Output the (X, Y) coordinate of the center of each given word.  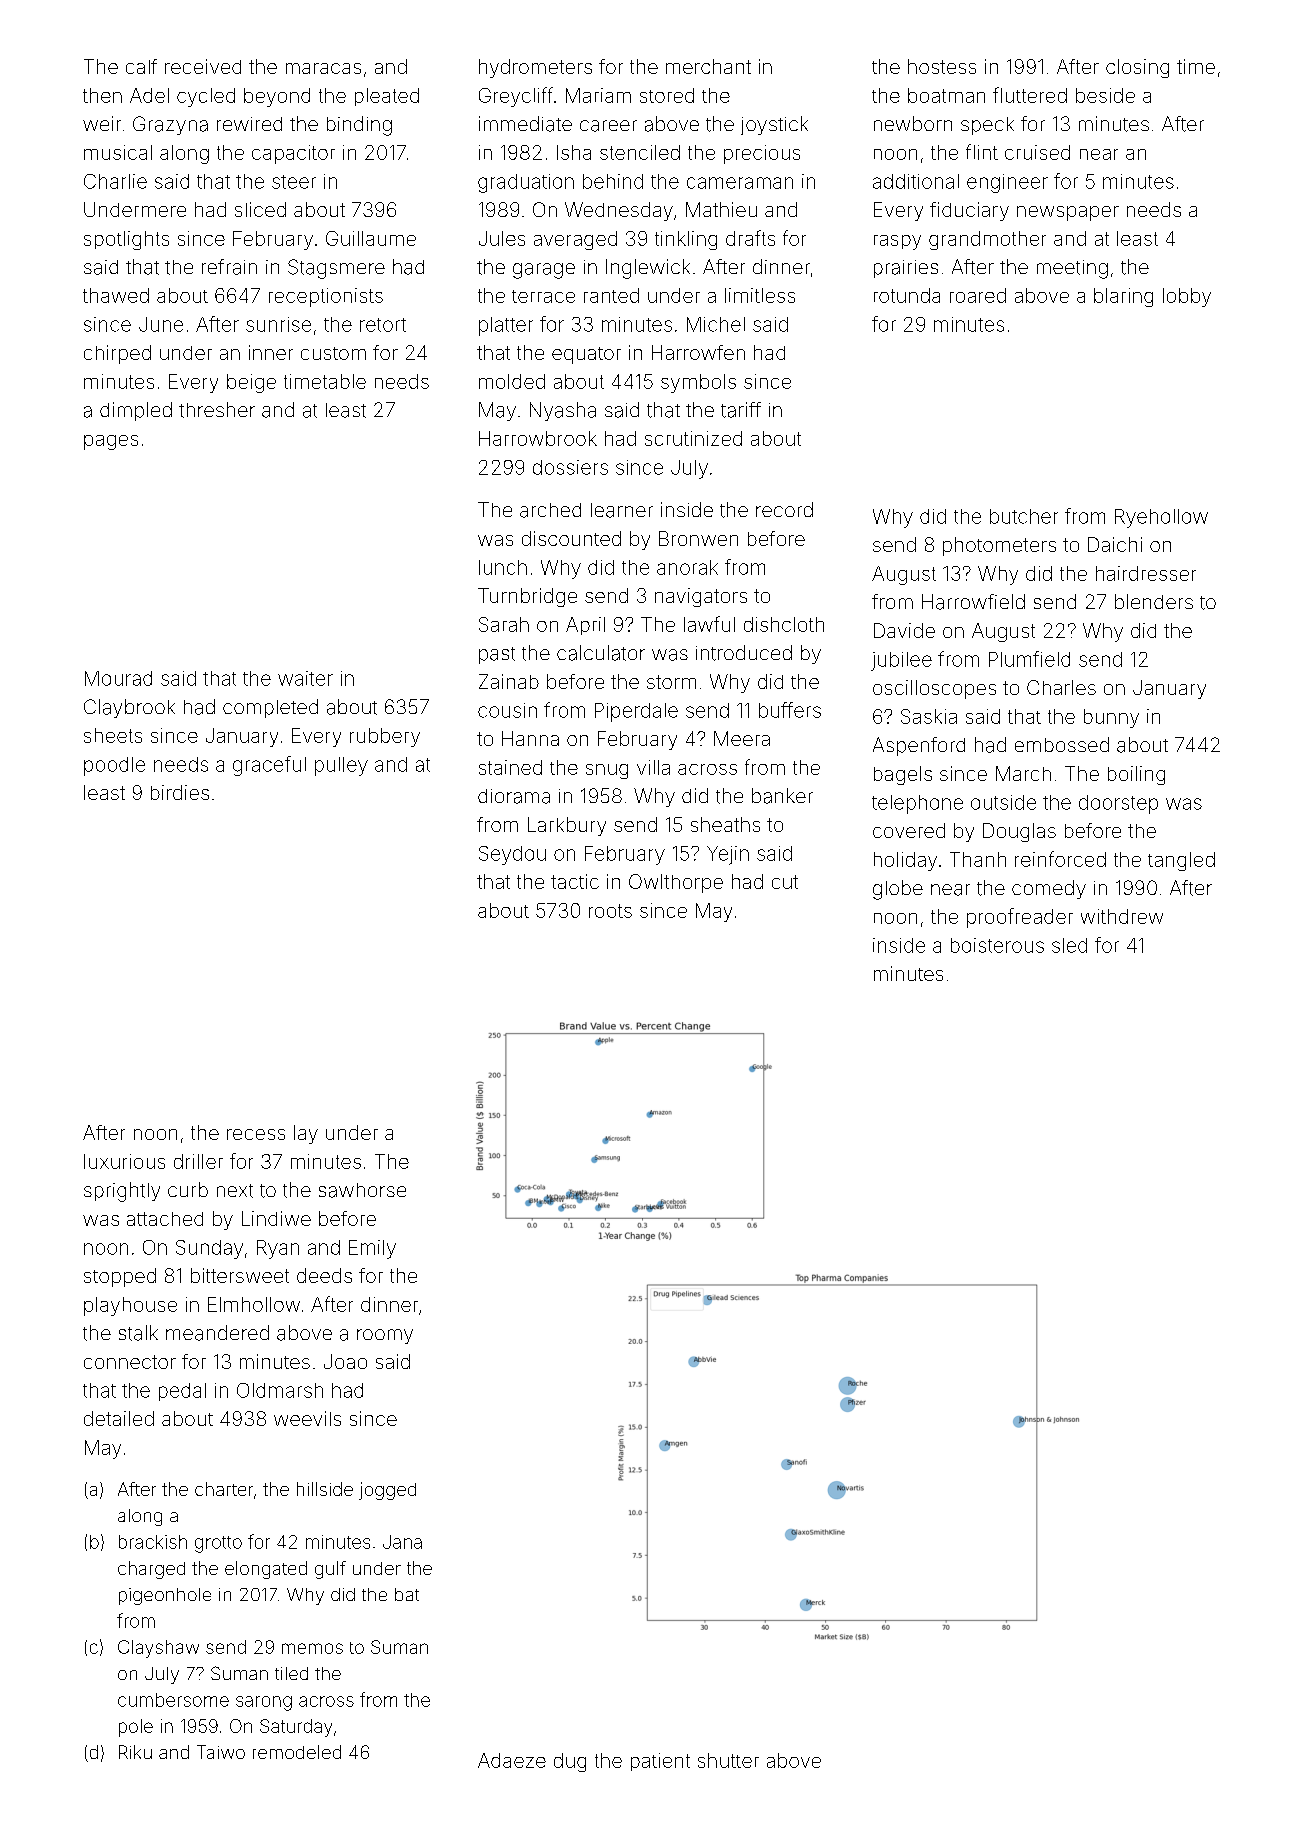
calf (141, 66)
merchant (708, 66)
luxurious (124, 1161)
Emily (372, 1249)
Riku (135, 1752)
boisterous (997, 945)
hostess (942, 66)
